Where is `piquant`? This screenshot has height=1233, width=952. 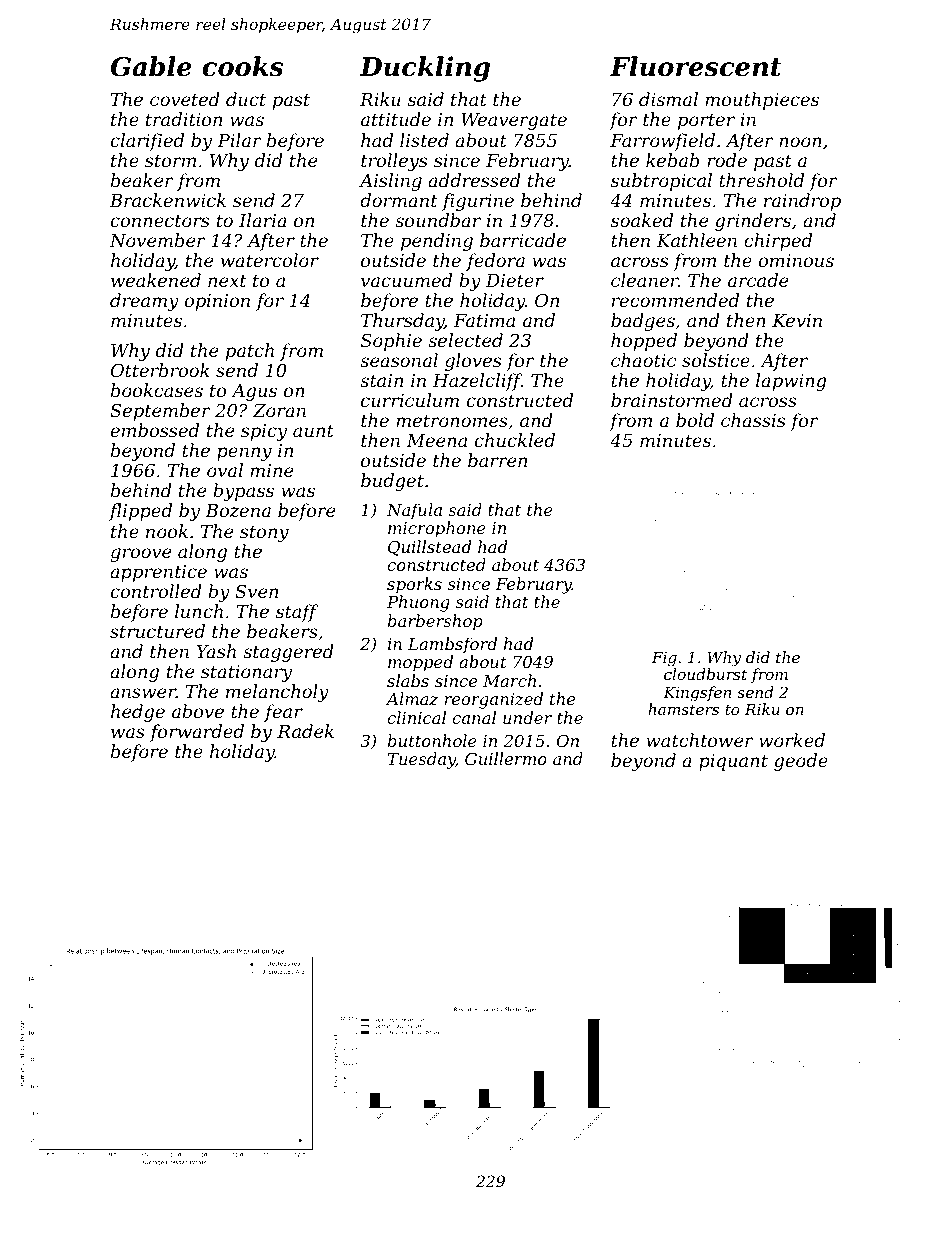
piquant is located at coordinates (733, 762).
